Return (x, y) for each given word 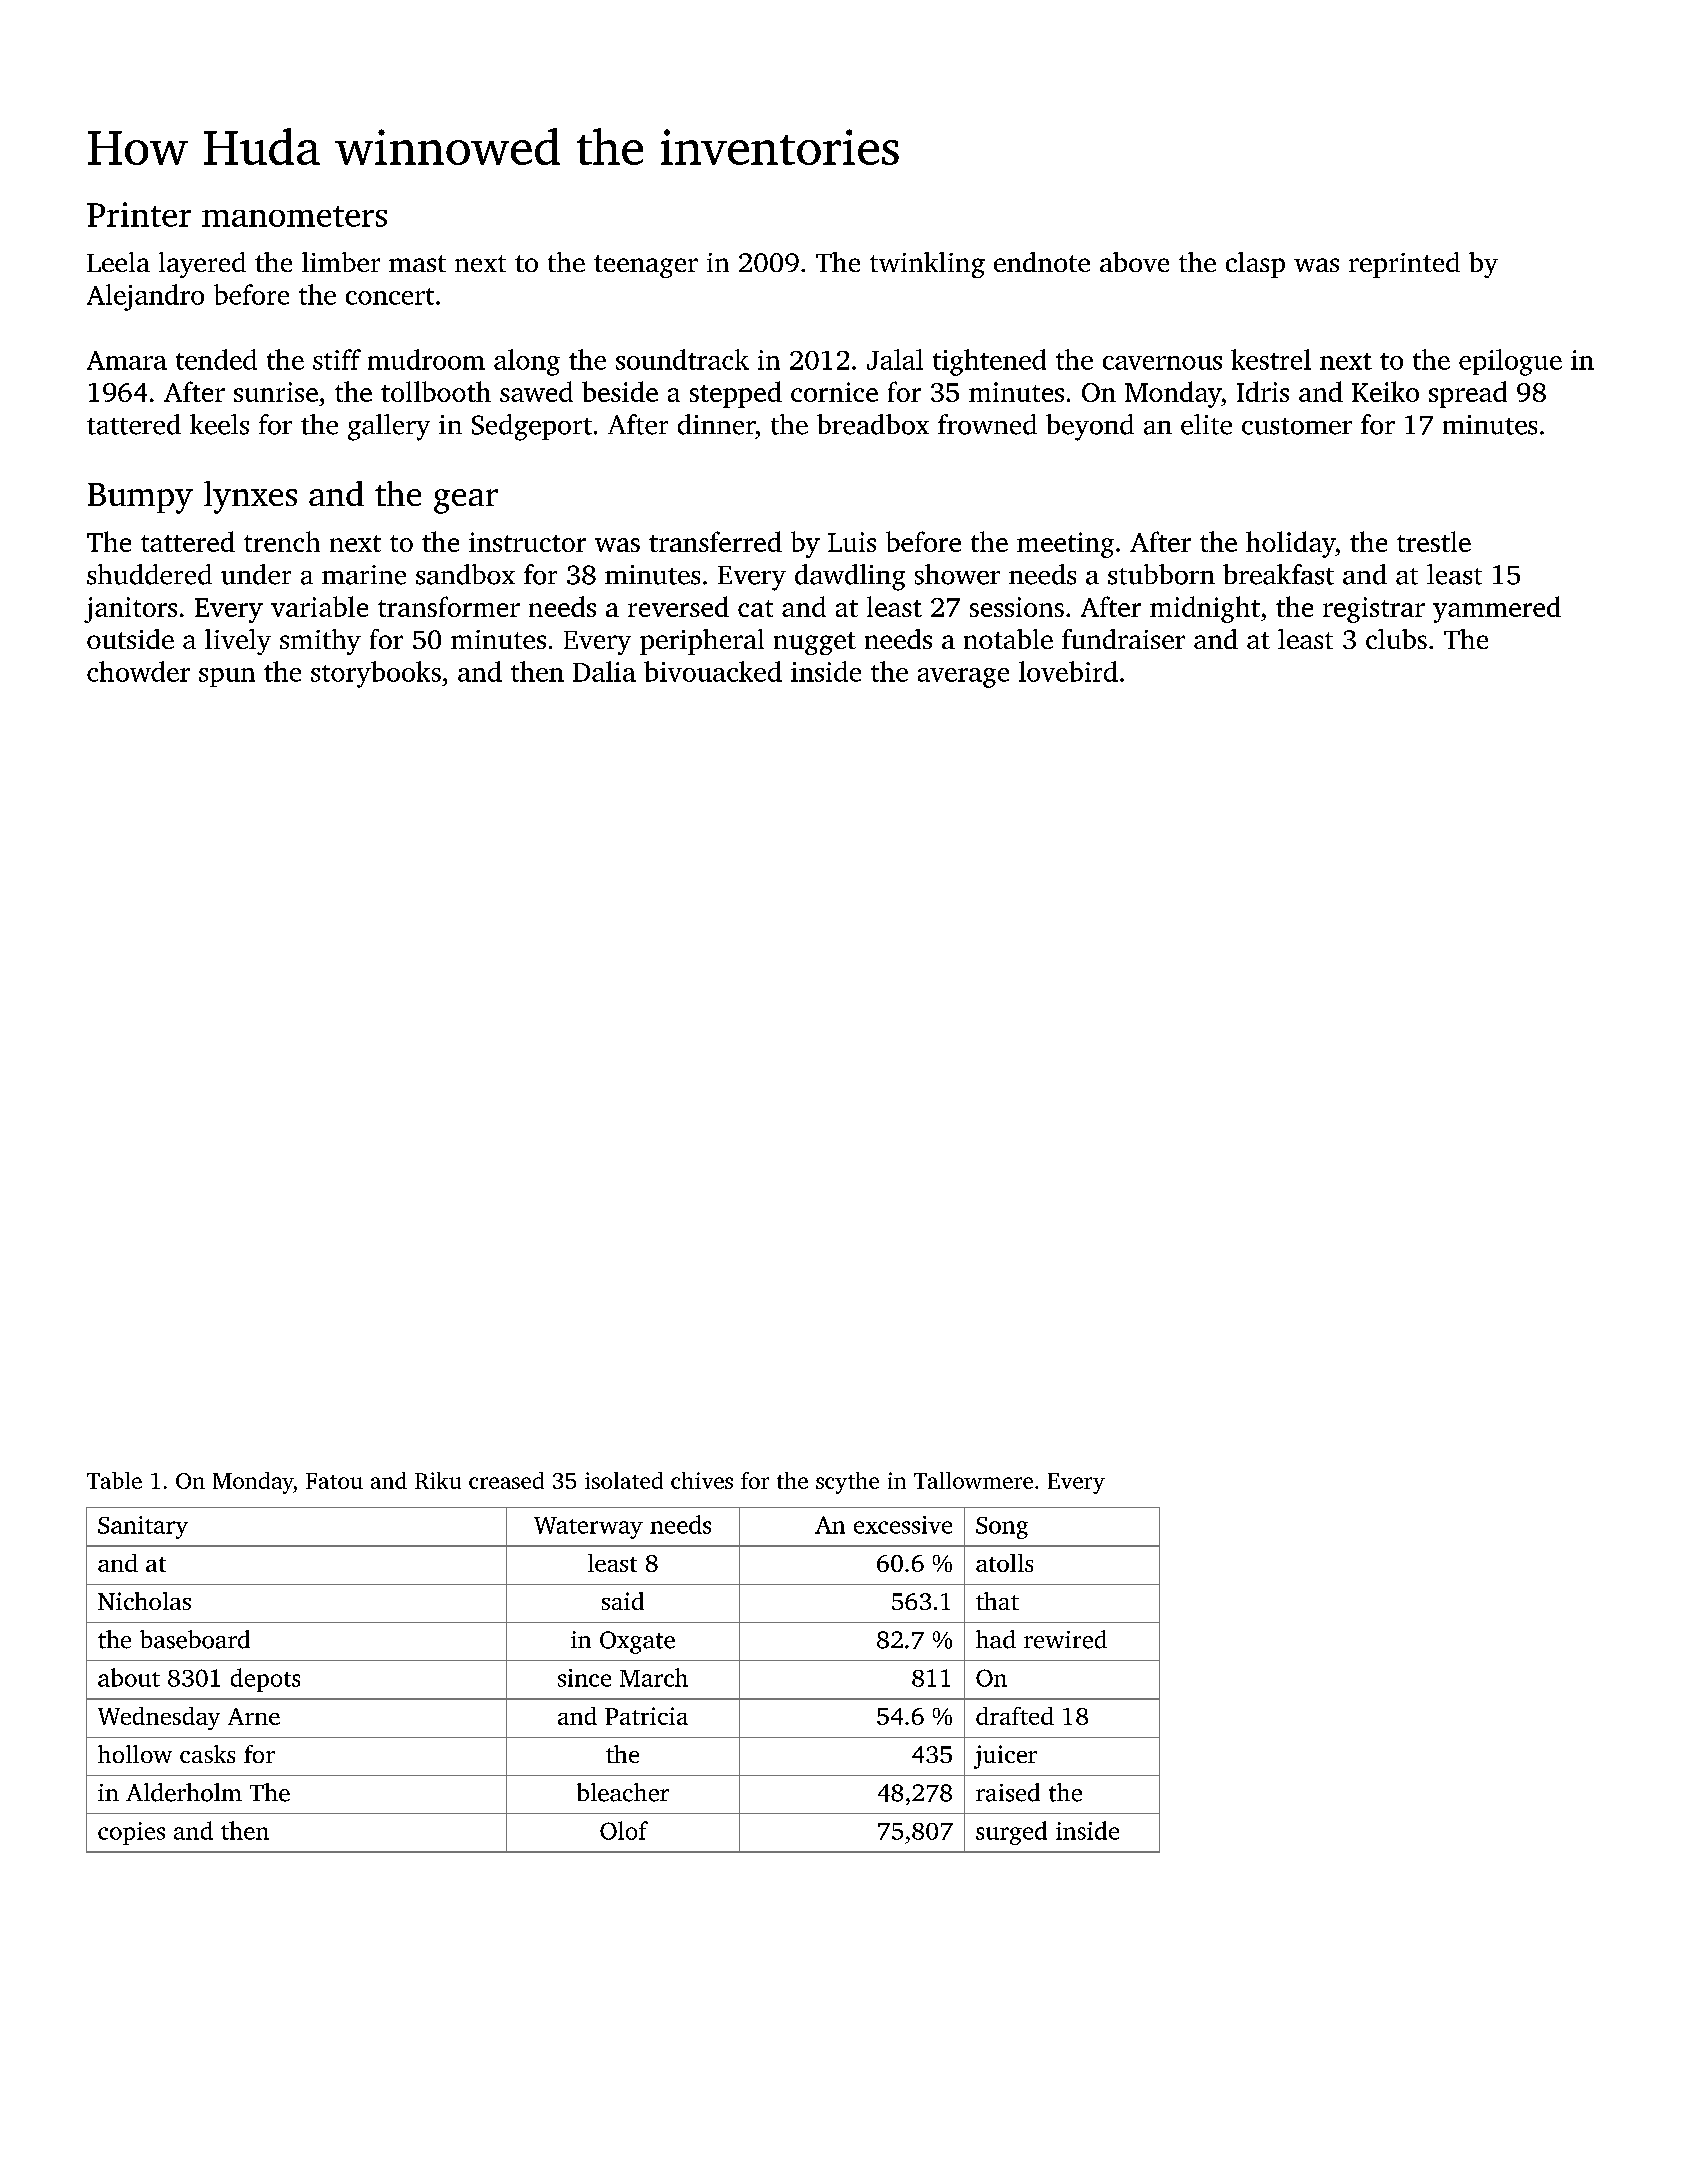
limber (341, 262)
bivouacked (713, 671)
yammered (1497, 609)
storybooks (376, 674)
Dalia (604, 671)
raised (1008, 1792)
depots (265, 1680)
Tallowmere (973, 1480)
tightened (989, 362)
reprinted (1404, 265)
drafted (1015, 1716)
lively (238, 642)
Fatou (334, 1481)
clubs (1396, 639)
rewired (1065, 1639)
